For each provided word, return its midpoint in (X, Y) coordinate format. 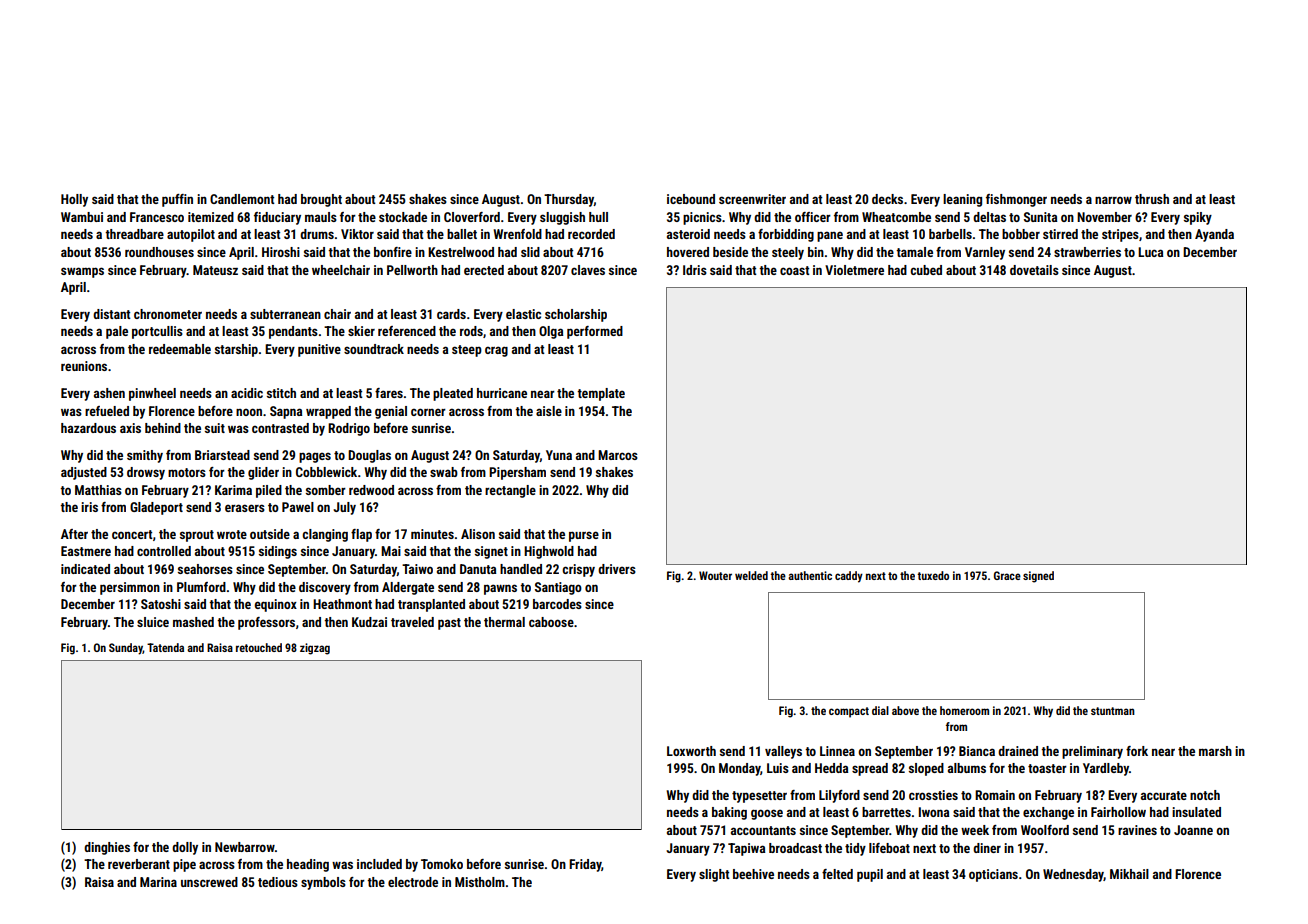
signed (1038, 577)
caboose (551, 622)
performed (595, 332)
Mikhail (1129, 874)
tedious (278, 882)
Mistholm (480, 882)
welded (751, 575)
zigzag (315, 649)
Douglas (369, 456)
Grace (1007, 575)
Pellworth (412, 270)
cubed (926, 270)
